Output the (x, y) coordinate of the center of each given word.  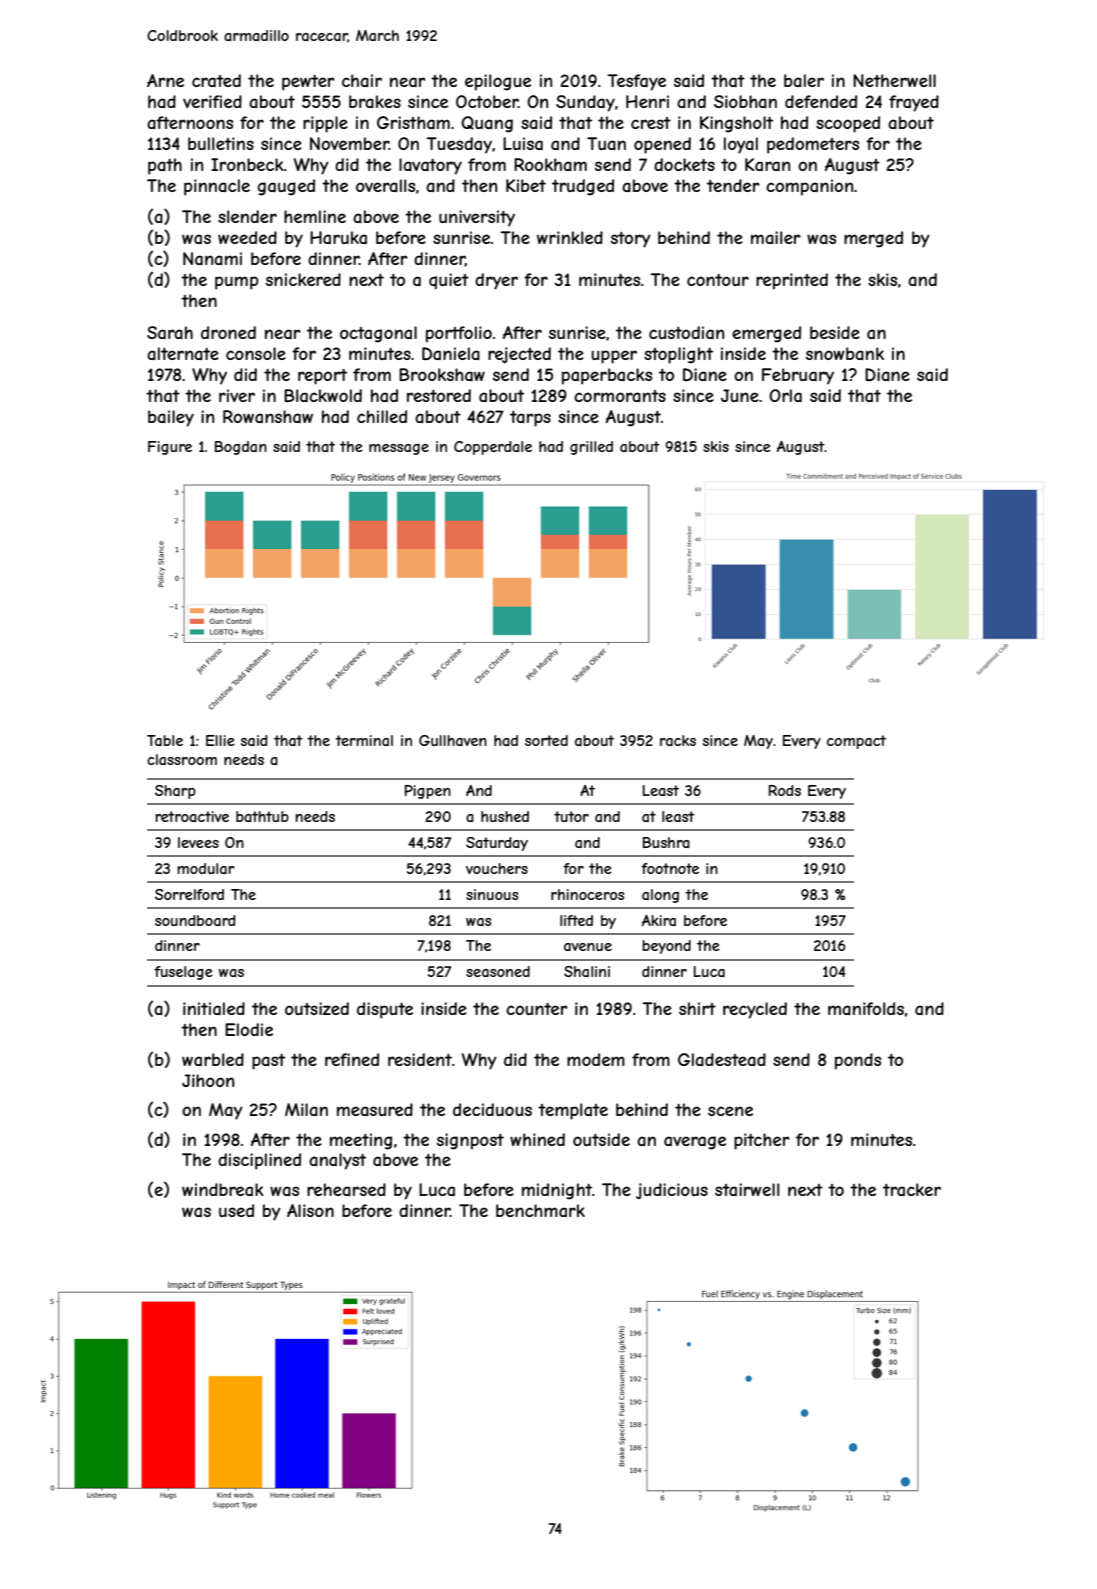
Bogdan (241, 448)
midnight (557, 1191)
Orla (785, 395)
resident (420, 1059)
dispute (385, 1010)
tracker (912, 1189)
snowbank (845, 353)
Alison (310, 1210)
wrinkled (570, 237)
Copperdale (493, 448)
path (165, 166)
